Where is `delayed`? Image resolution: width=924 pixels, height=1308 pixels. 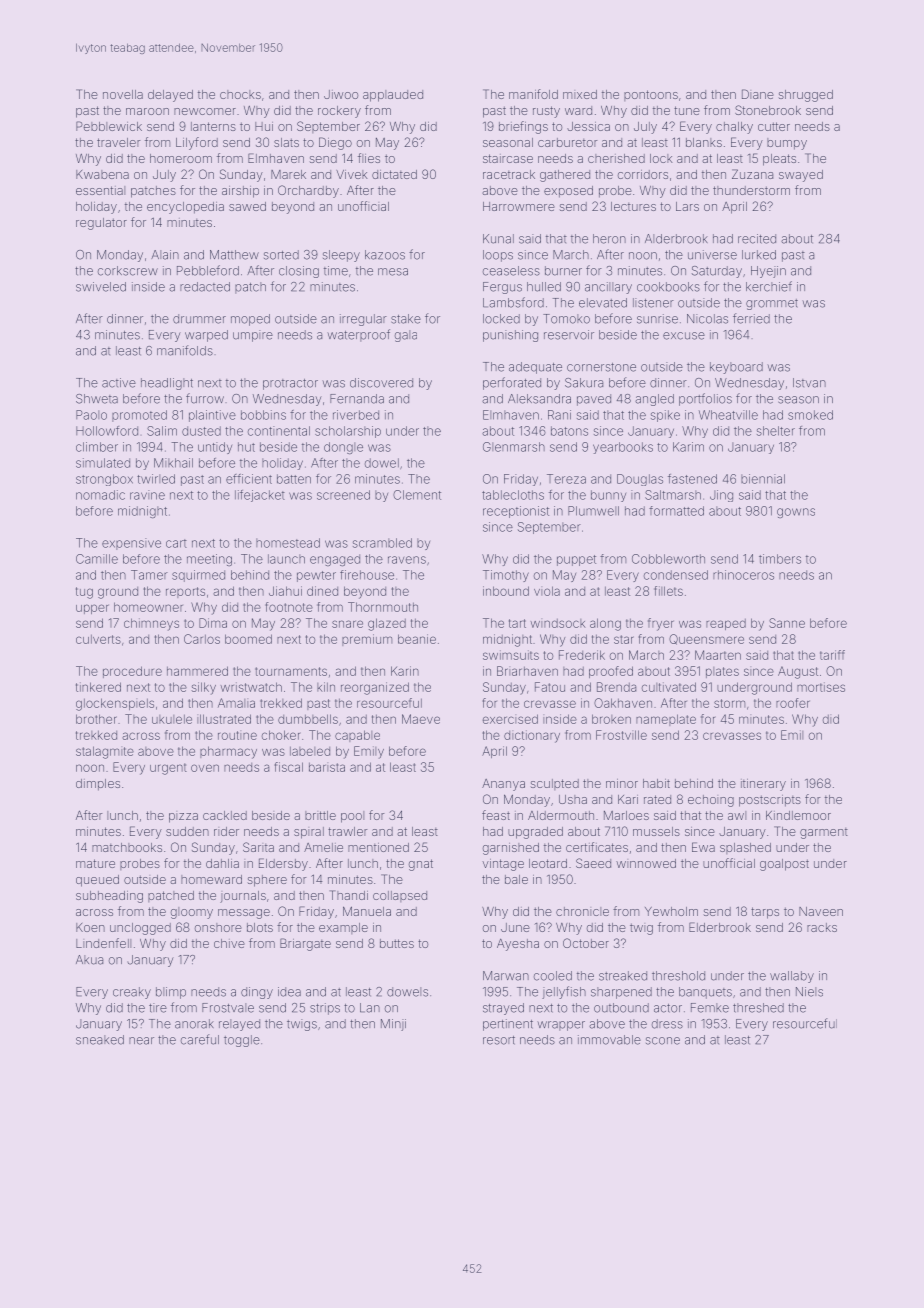
delayed is located at coordinates (170, 96).
